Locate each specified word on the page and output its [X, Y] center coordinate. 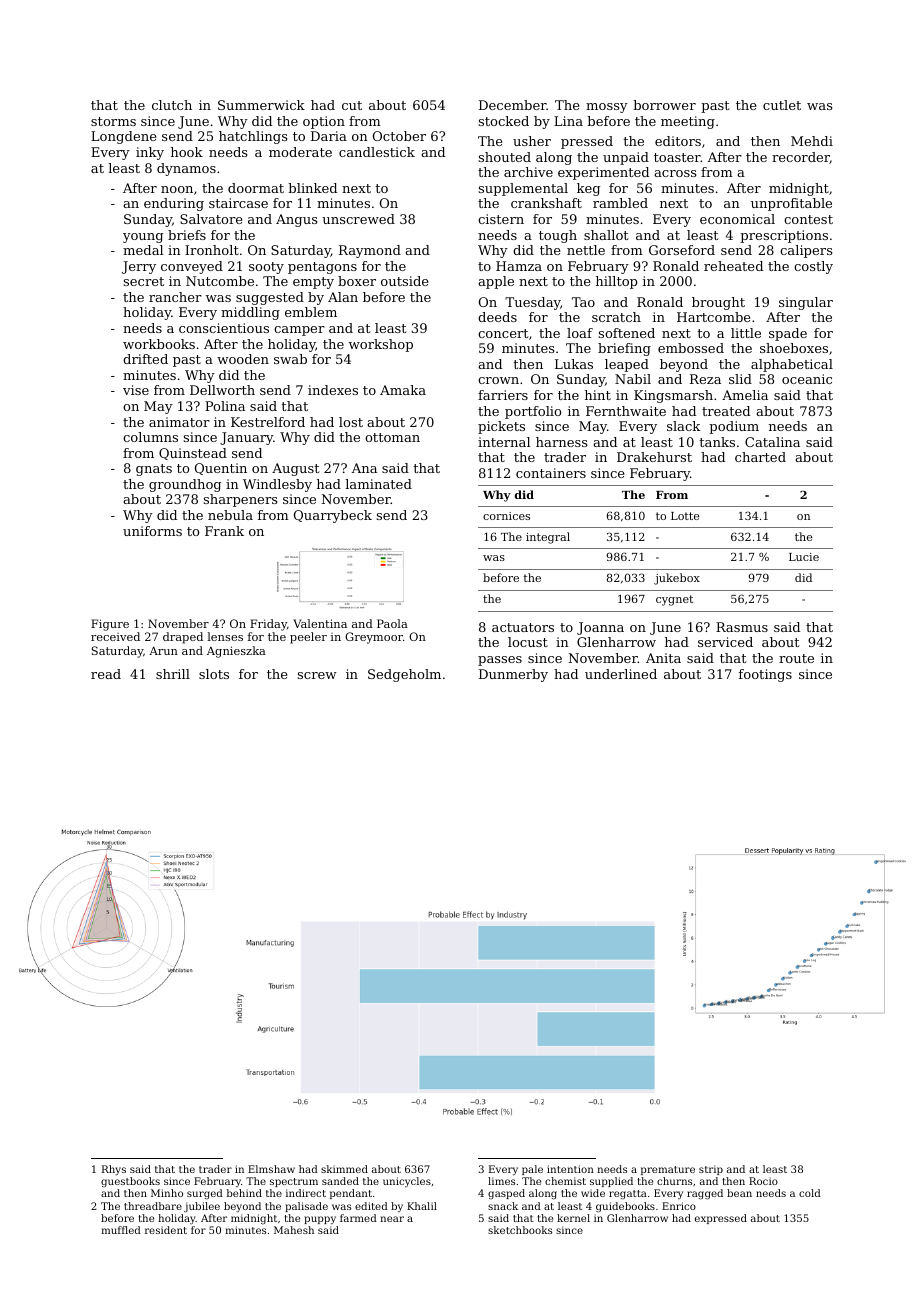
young [143, 238]
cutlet [782, 105]
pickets [501, 427]
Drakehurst [654, 457]
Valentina [320, 623]
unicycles [407, 1182]
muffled [121, 1230]
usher [532, 141]
